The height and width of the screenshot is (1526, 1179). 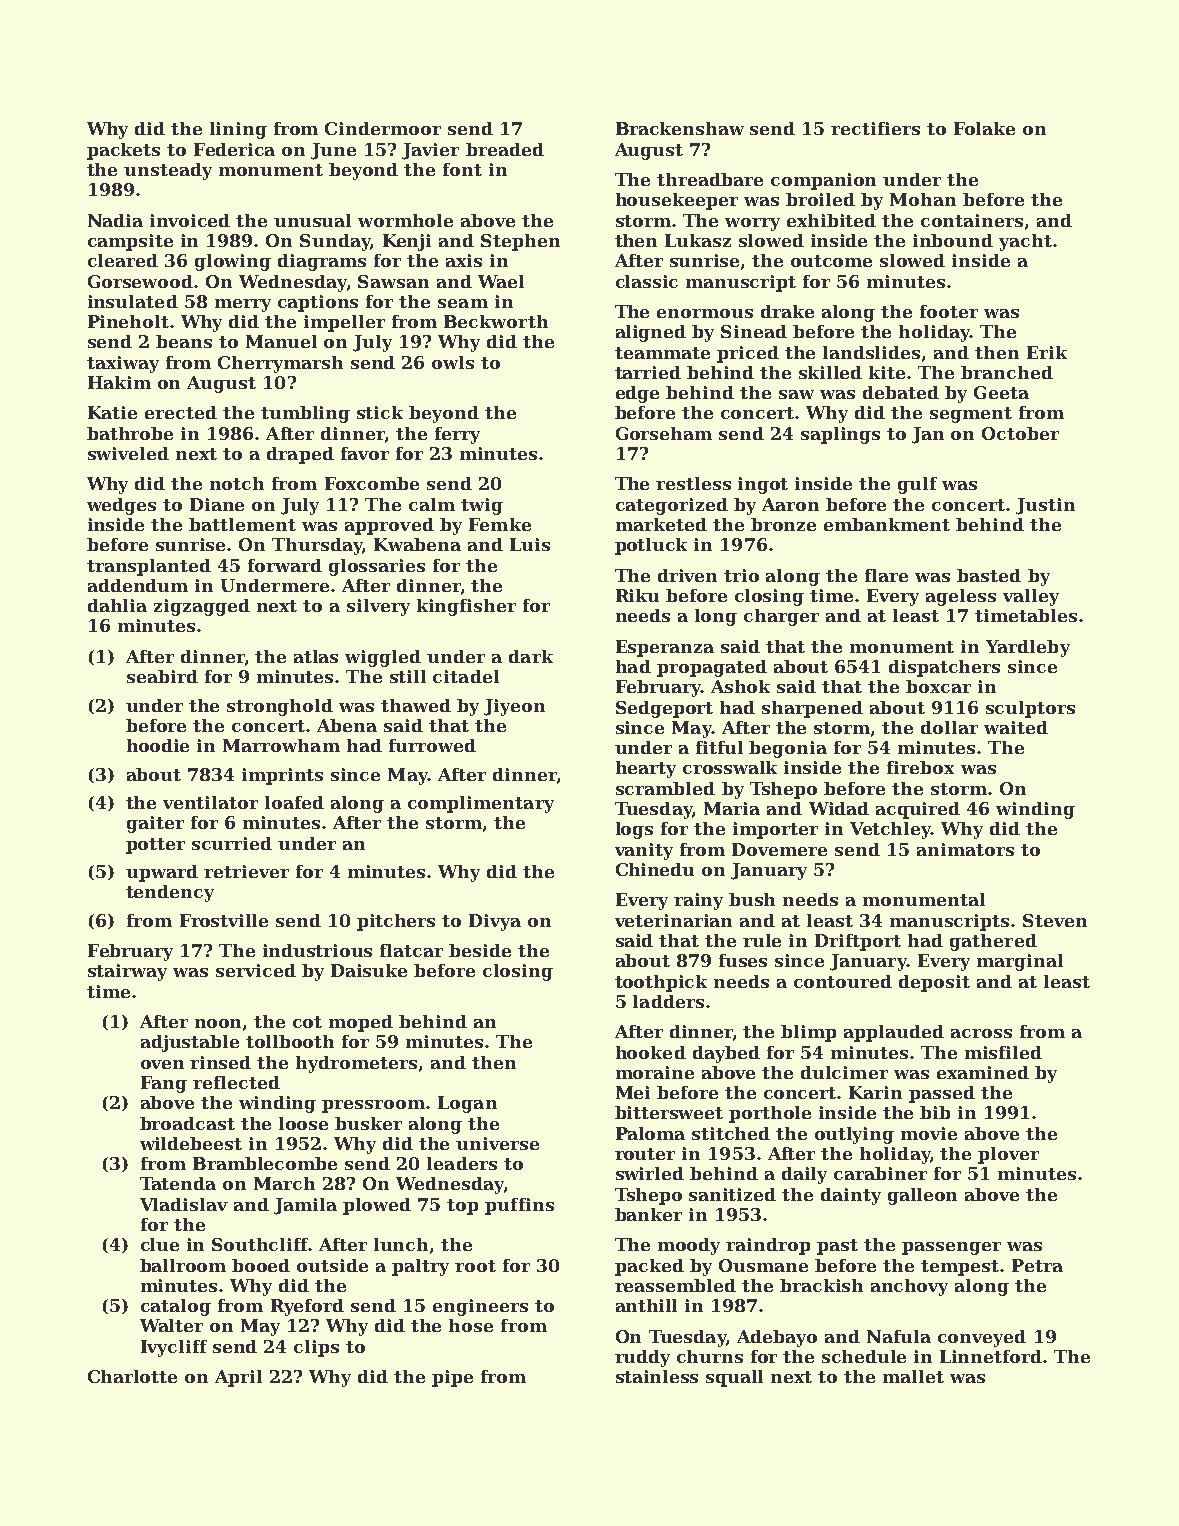 I want to click on misfiled, so click(x=1003, y=1052).
